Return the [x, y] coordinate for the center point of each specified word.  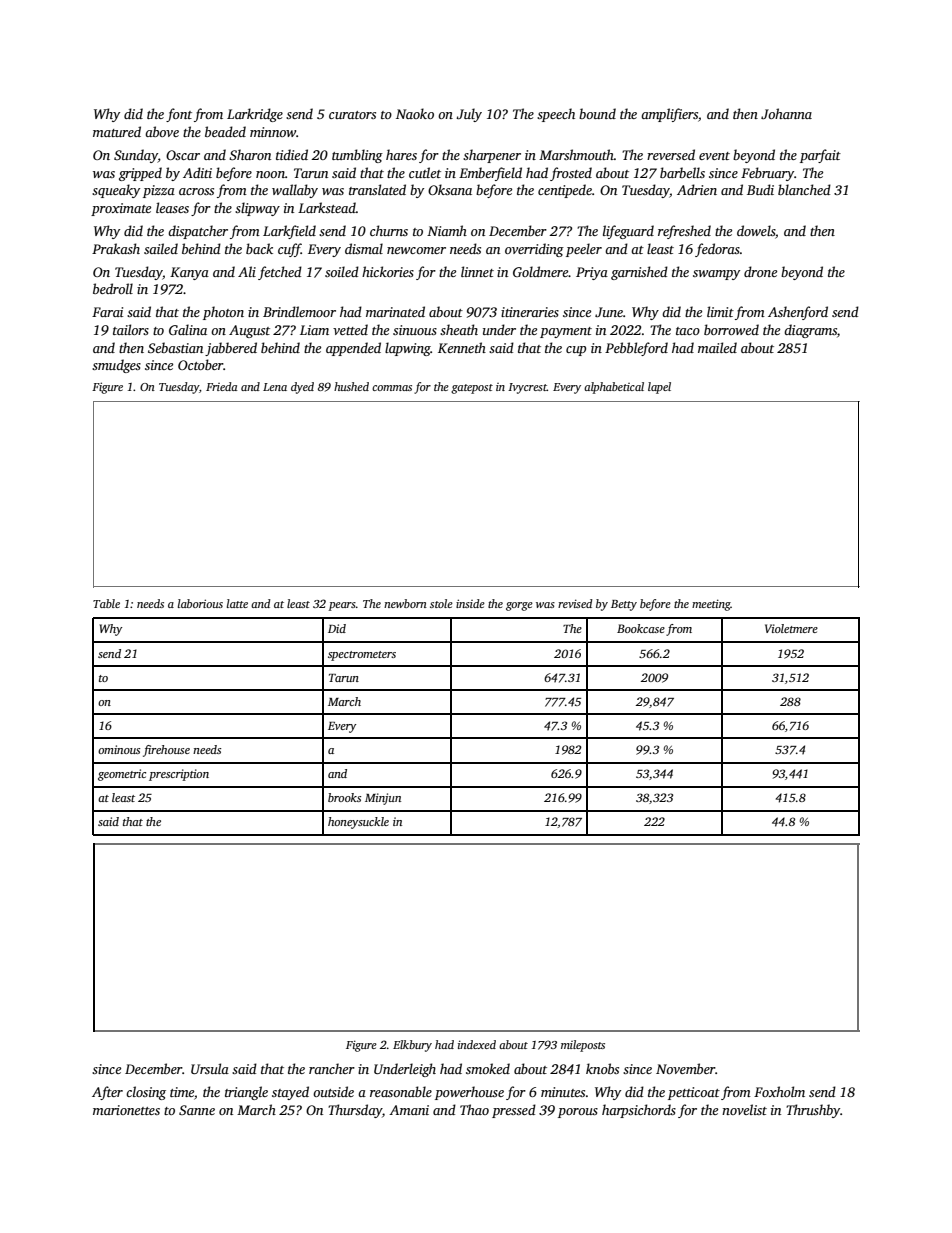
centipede [565, 191]
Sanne [197, 1110]
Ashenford [798, 313]
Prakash [116, 248]
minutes [563, 1092]
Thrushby [813, 1111]
